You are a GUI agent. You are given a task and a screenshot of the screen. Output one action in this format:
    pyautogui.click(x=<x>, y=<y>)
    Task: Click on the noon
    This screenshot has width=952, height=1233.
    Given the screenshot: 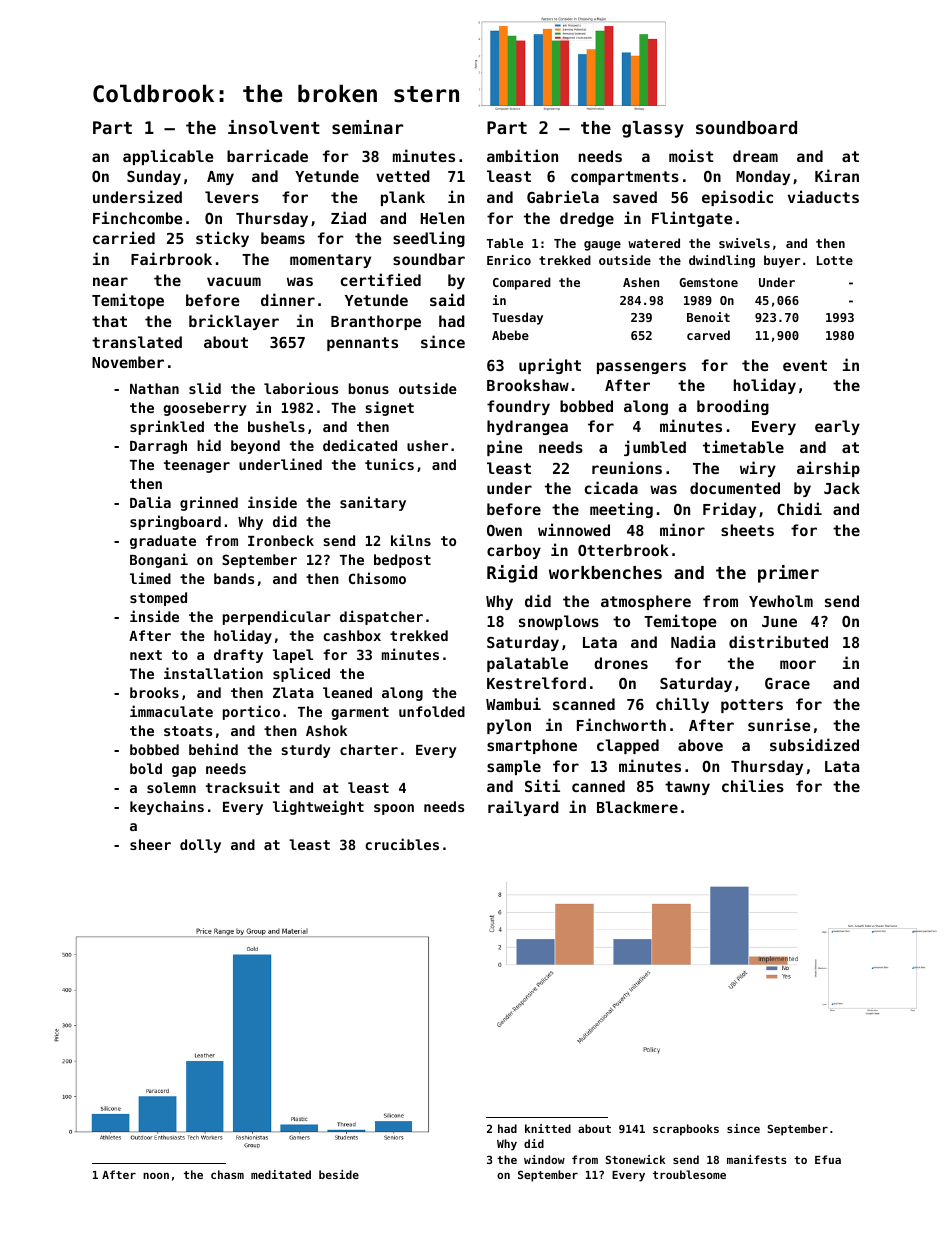 What is the action you would take?
    pyautogui.click(x=156, y=1176)
